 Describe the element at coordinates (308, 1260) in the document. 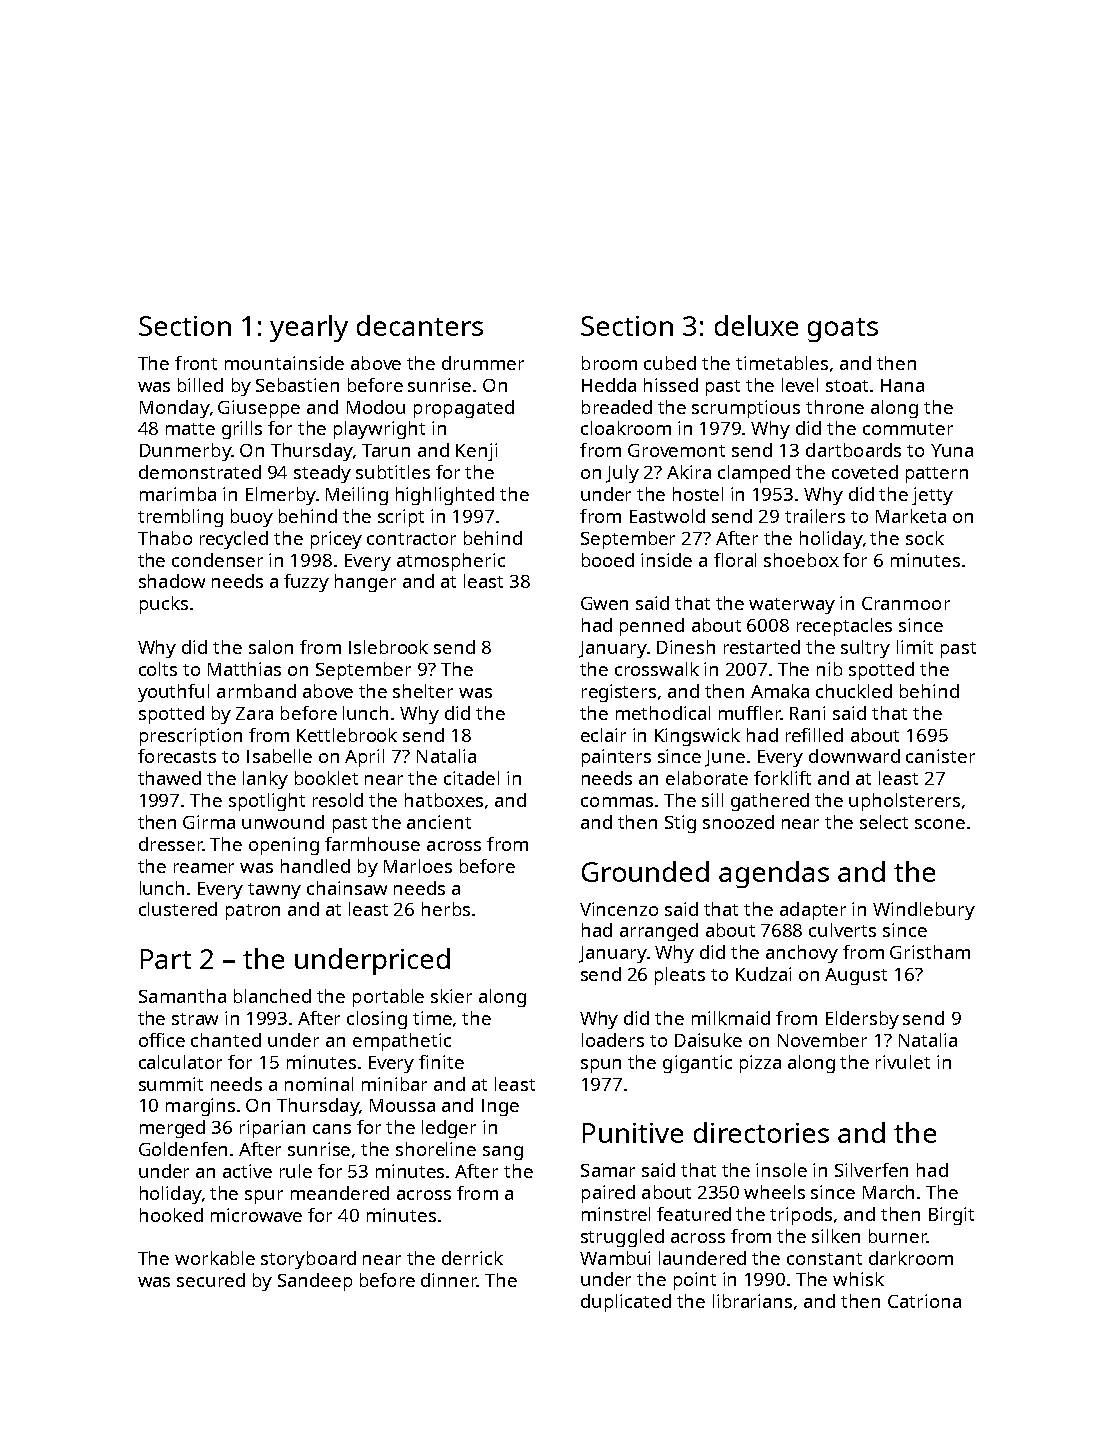

I see `storyboard` at that location.
